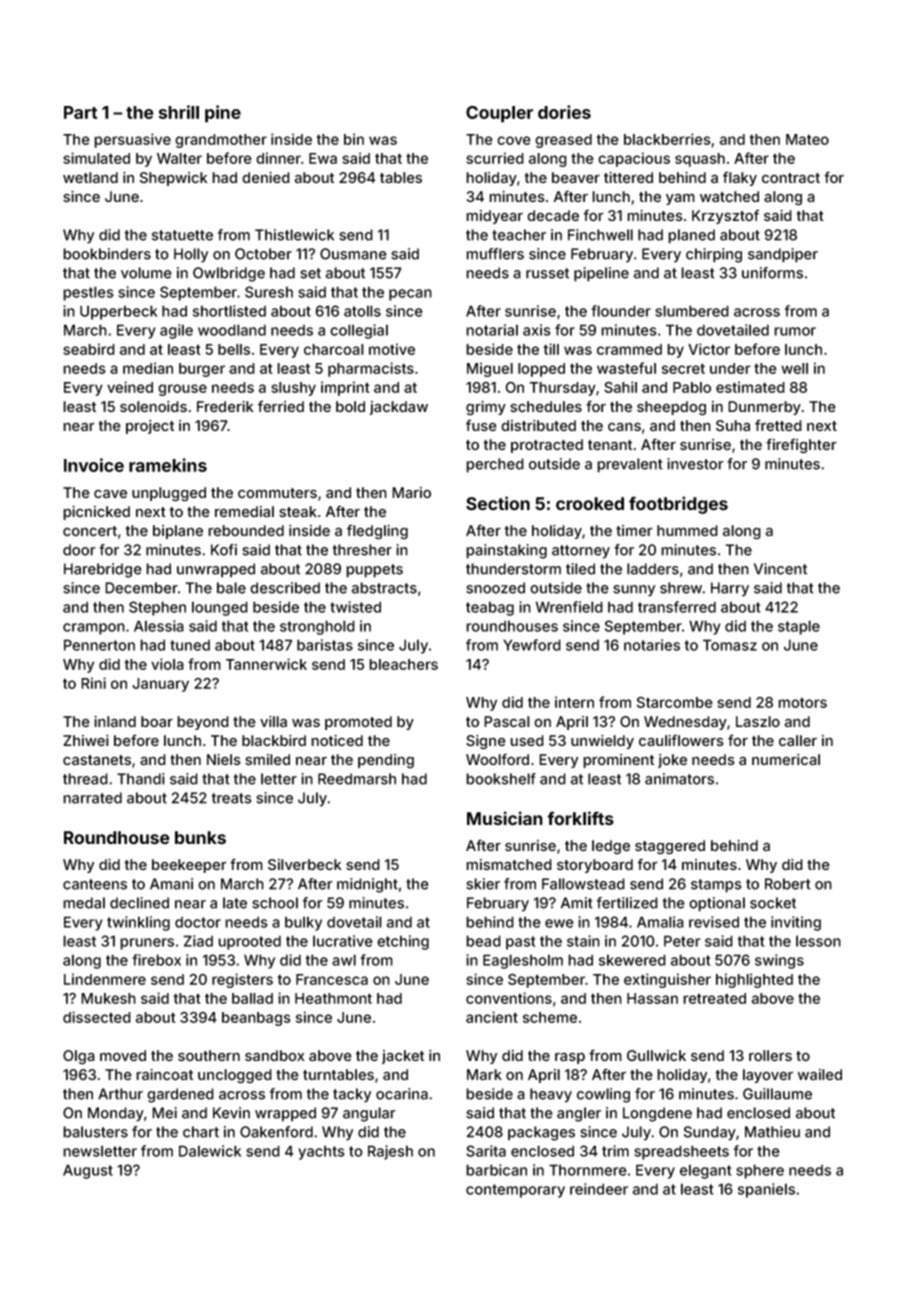  Describe the element at coordinates (90, 178) in the screenshot. I see `wetland` at that location.
